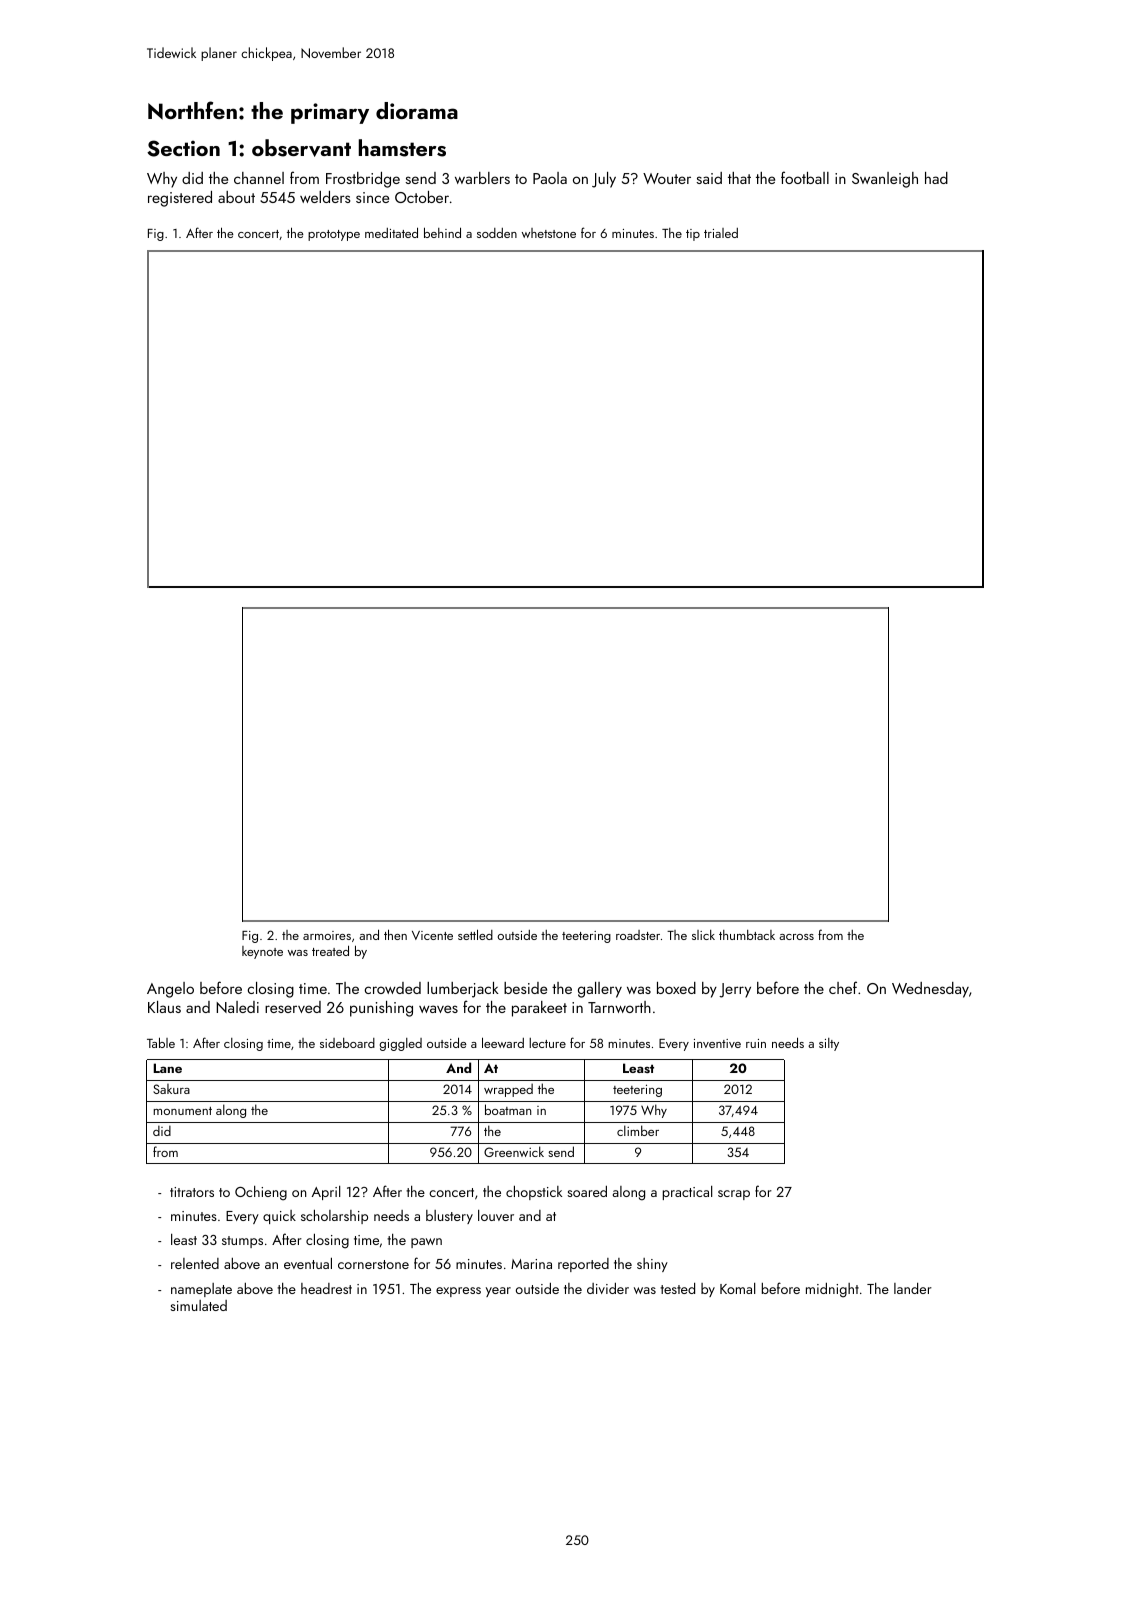 This page has width=1131, height=1599. Describe the element at coordinates (832, 1290) in the page. I see `midnight` at that location.
